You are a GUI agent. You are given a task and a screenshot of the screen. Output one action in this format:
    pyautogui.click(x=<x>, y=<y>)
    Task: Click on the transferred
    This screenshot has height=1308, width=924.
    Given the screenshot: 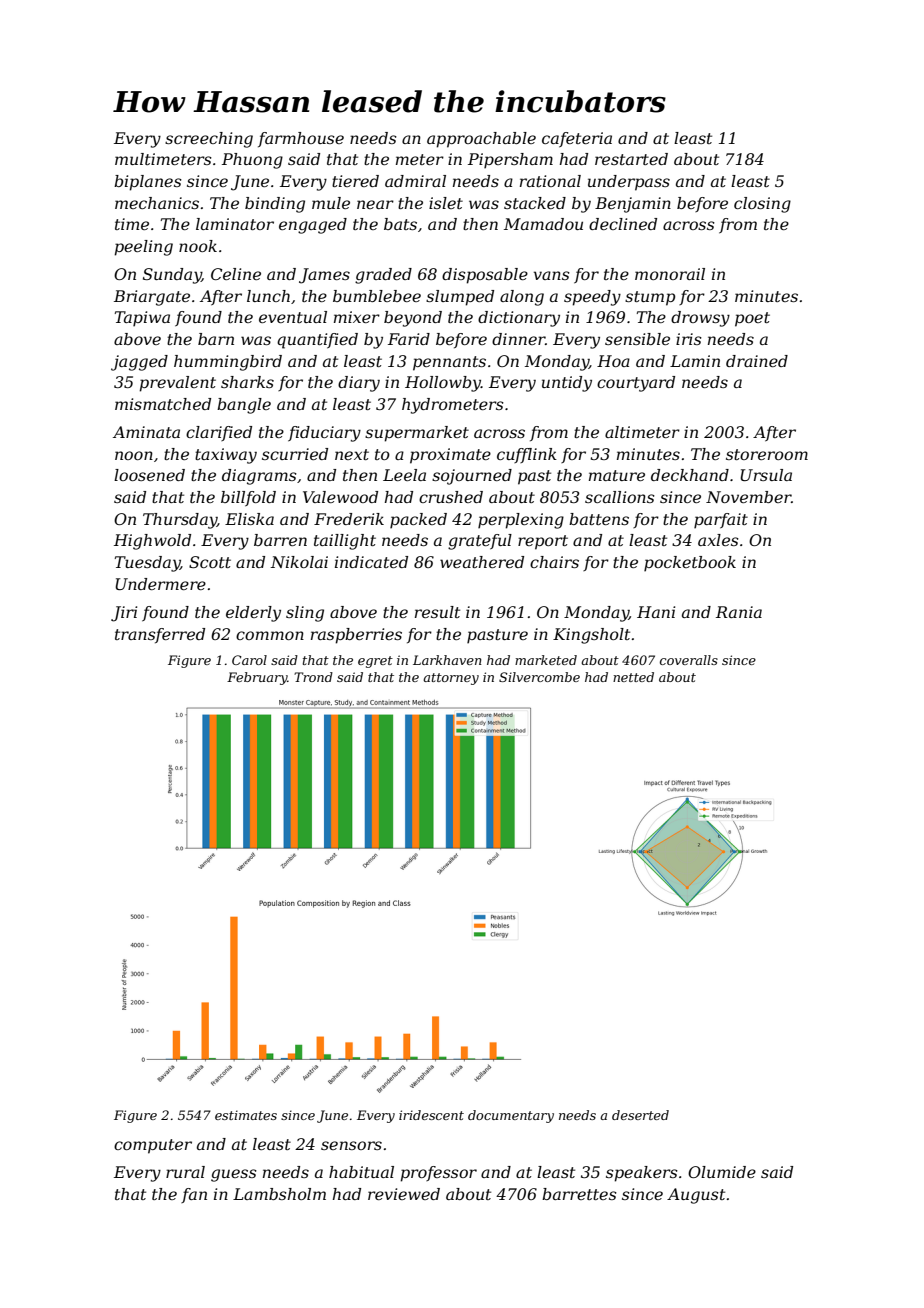 What is the action you would take?
    pyautogui.click(x=160, y=635)
